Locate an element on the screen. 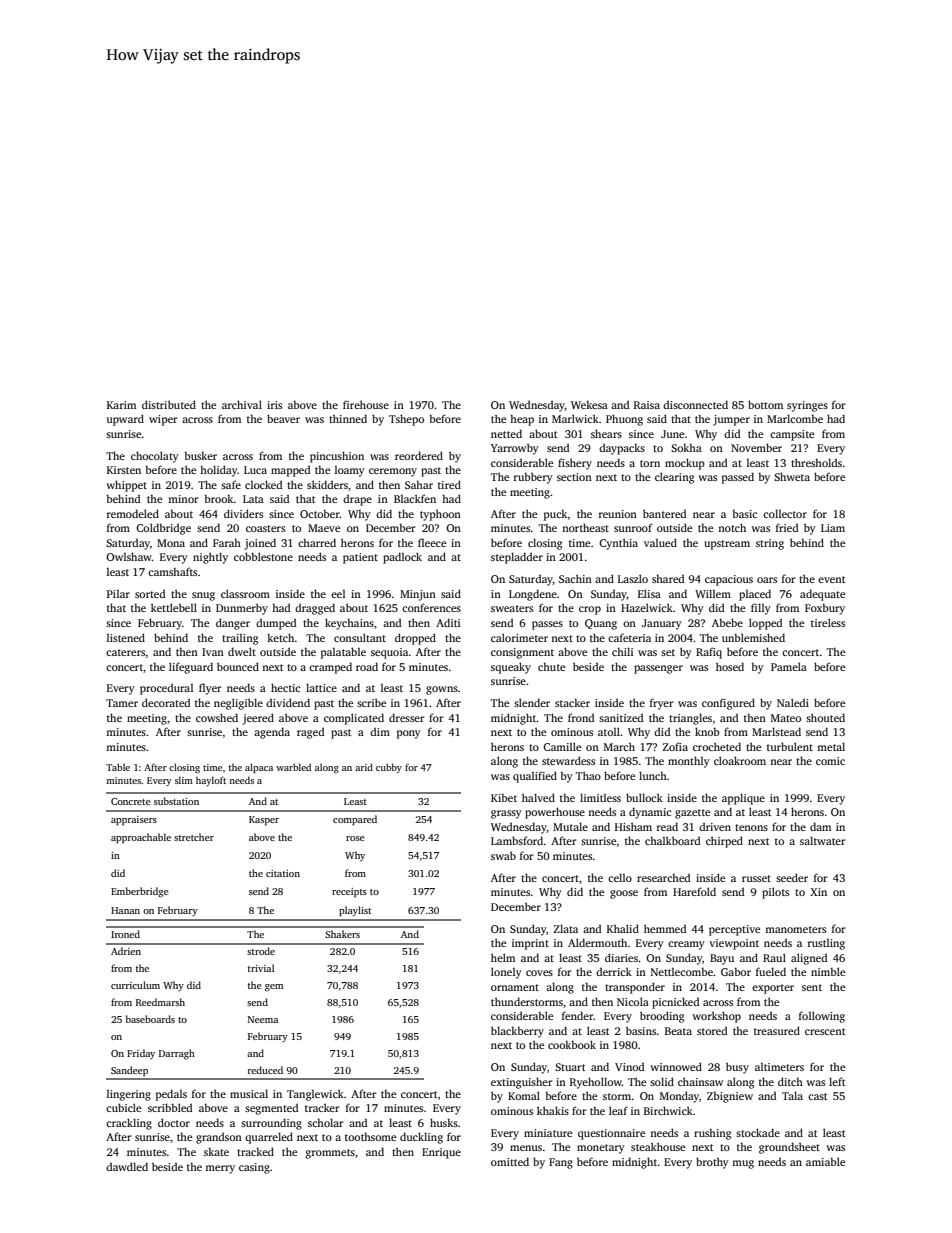 The image size is (952, 1233). cloakroom is located at coordinates (740, 760).
